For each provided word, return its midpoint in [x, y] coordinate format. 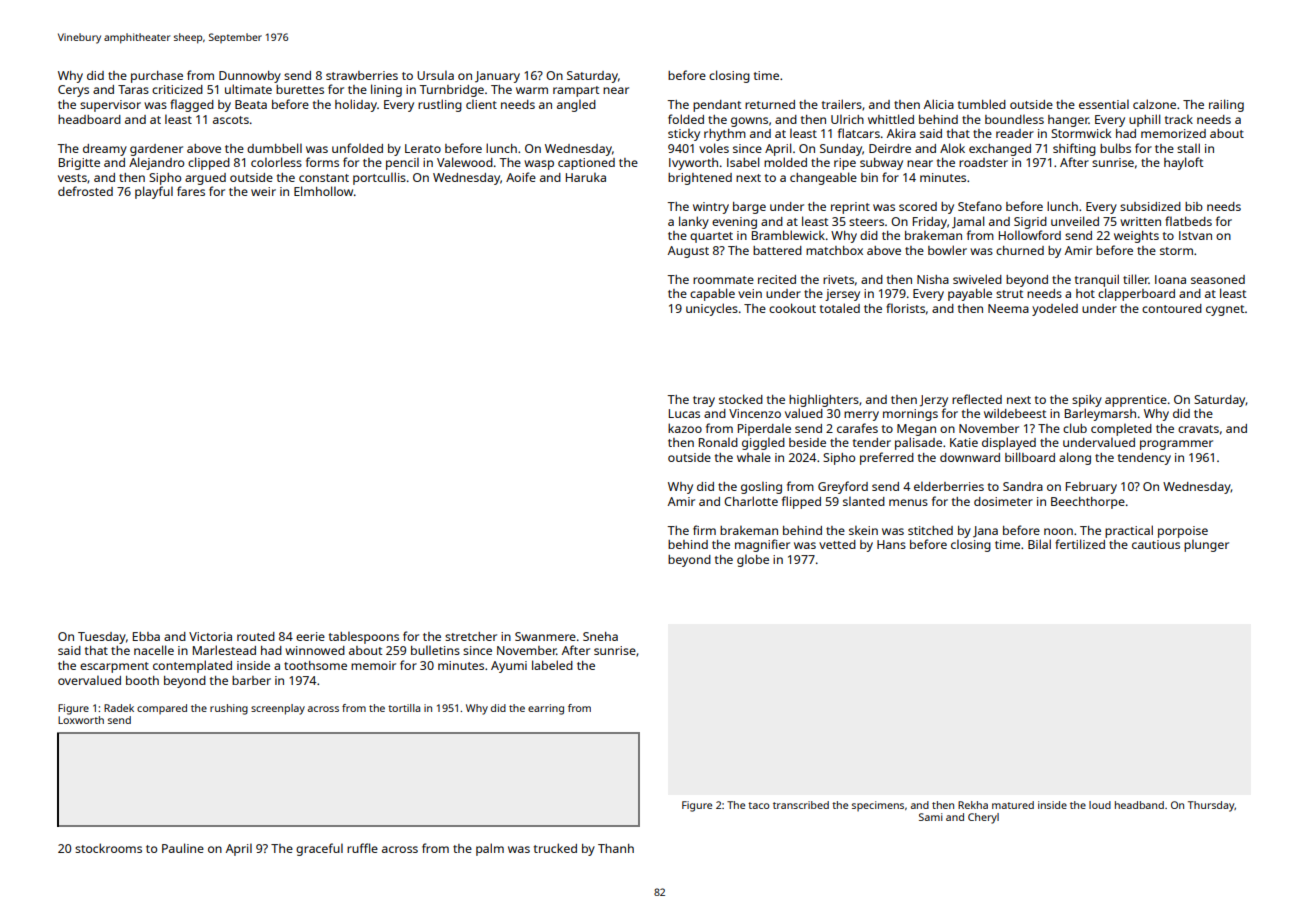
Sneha [600, 636]
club [1075, 428]
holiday [356, 105]
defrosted [85, 191]
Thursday [1211, 806]
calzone [1154, 104]
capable [712, 294]
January [497, 77]
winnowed [315, 650]
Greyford [843, 487]
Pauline [183, 848]
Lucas [684, 413]
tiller [1136, 279]
